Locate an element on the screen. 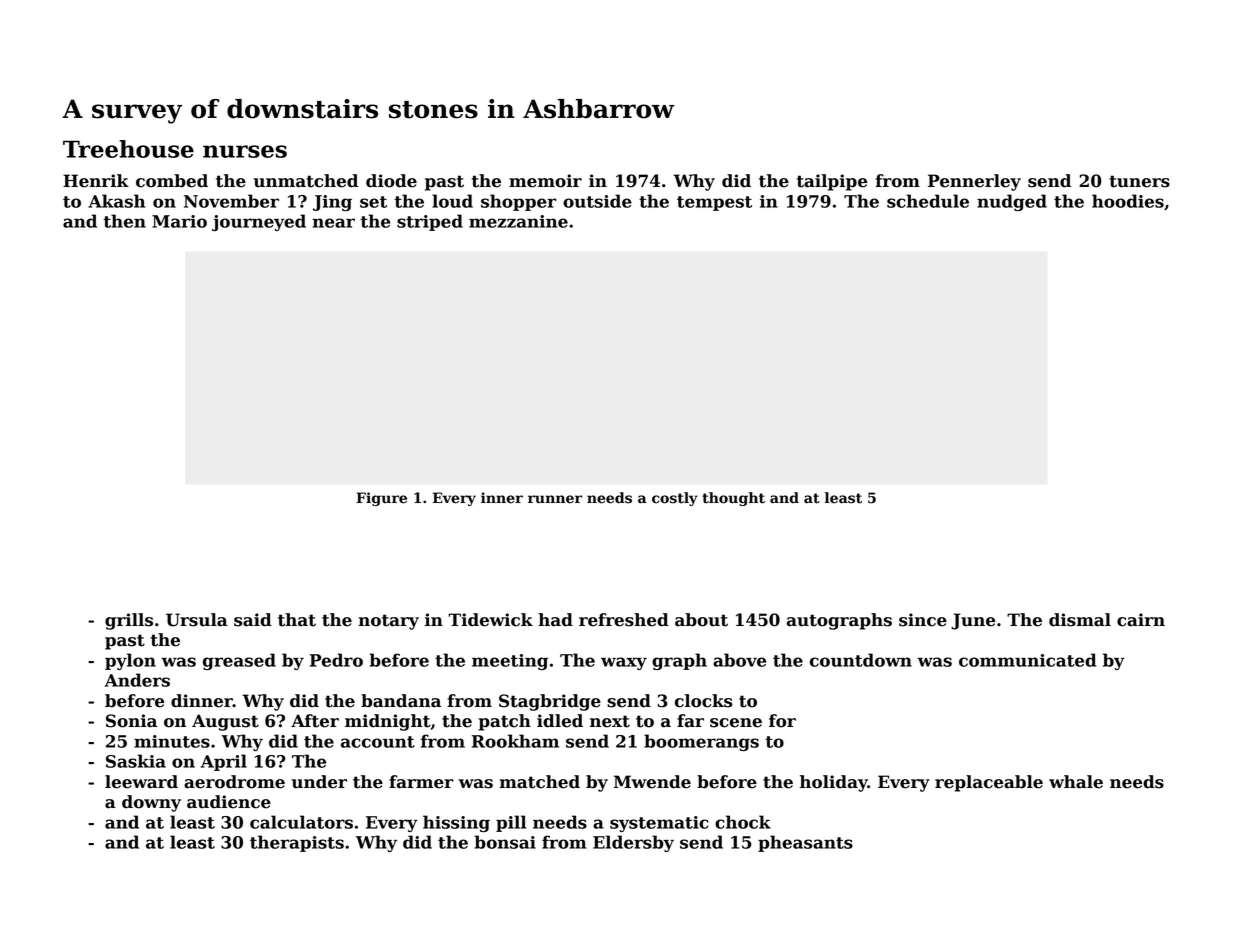 The image size is (1233, 952). costly is located at coordinates (675, 499).
